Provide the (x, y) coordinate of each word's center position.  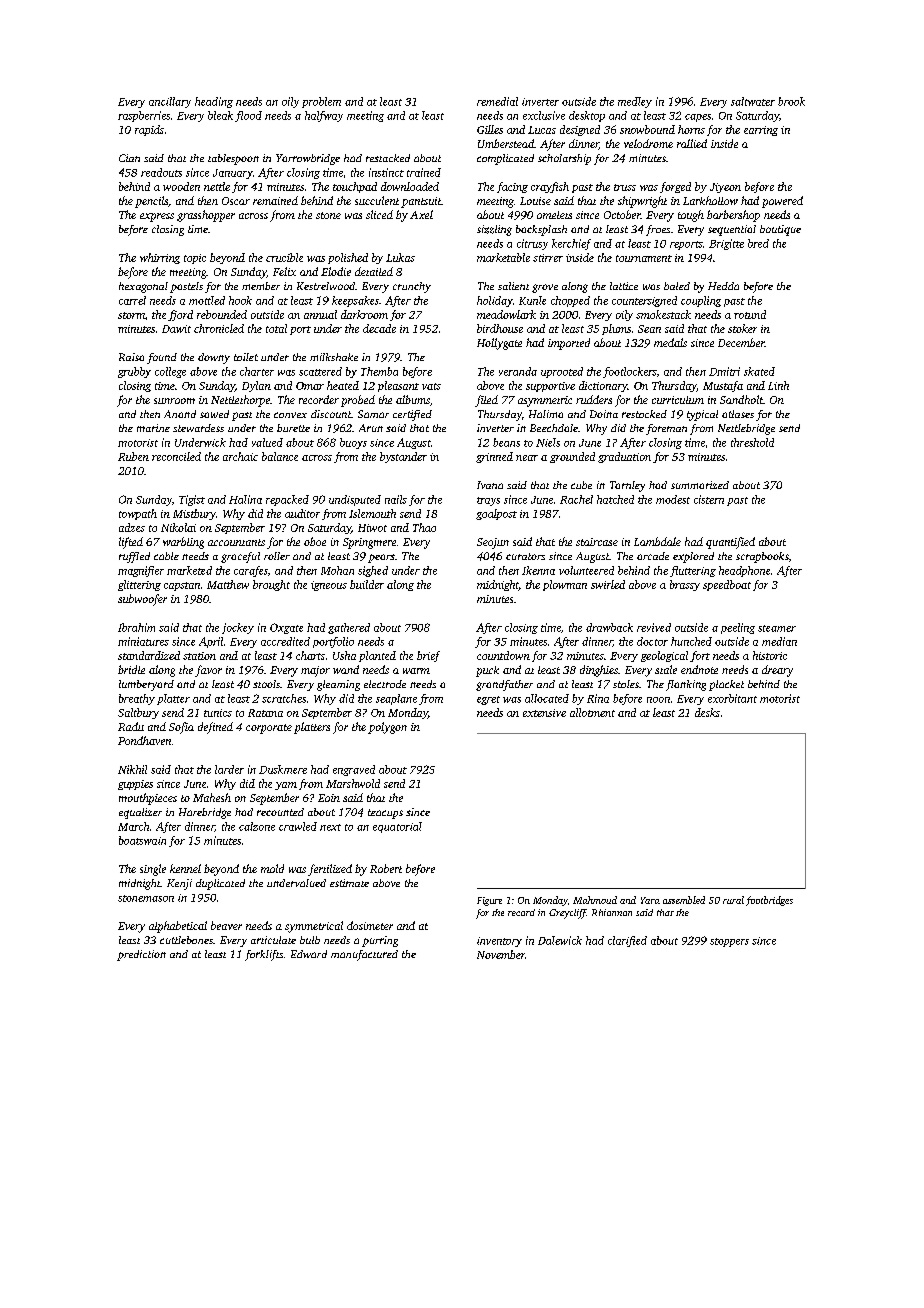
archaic (240, 456)
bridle (131, 669)
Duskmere (283, 769)
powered (782, 202)
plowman (565, 585)
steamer (777, 628)
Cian (129, 158)
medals (670, 342)
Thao (424, 527)
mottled (207, 300)
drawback (609, 627)
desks (707, 712)
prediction (141, 955)
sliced (379, 214)
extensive (544, 713)
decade (379, 328)
